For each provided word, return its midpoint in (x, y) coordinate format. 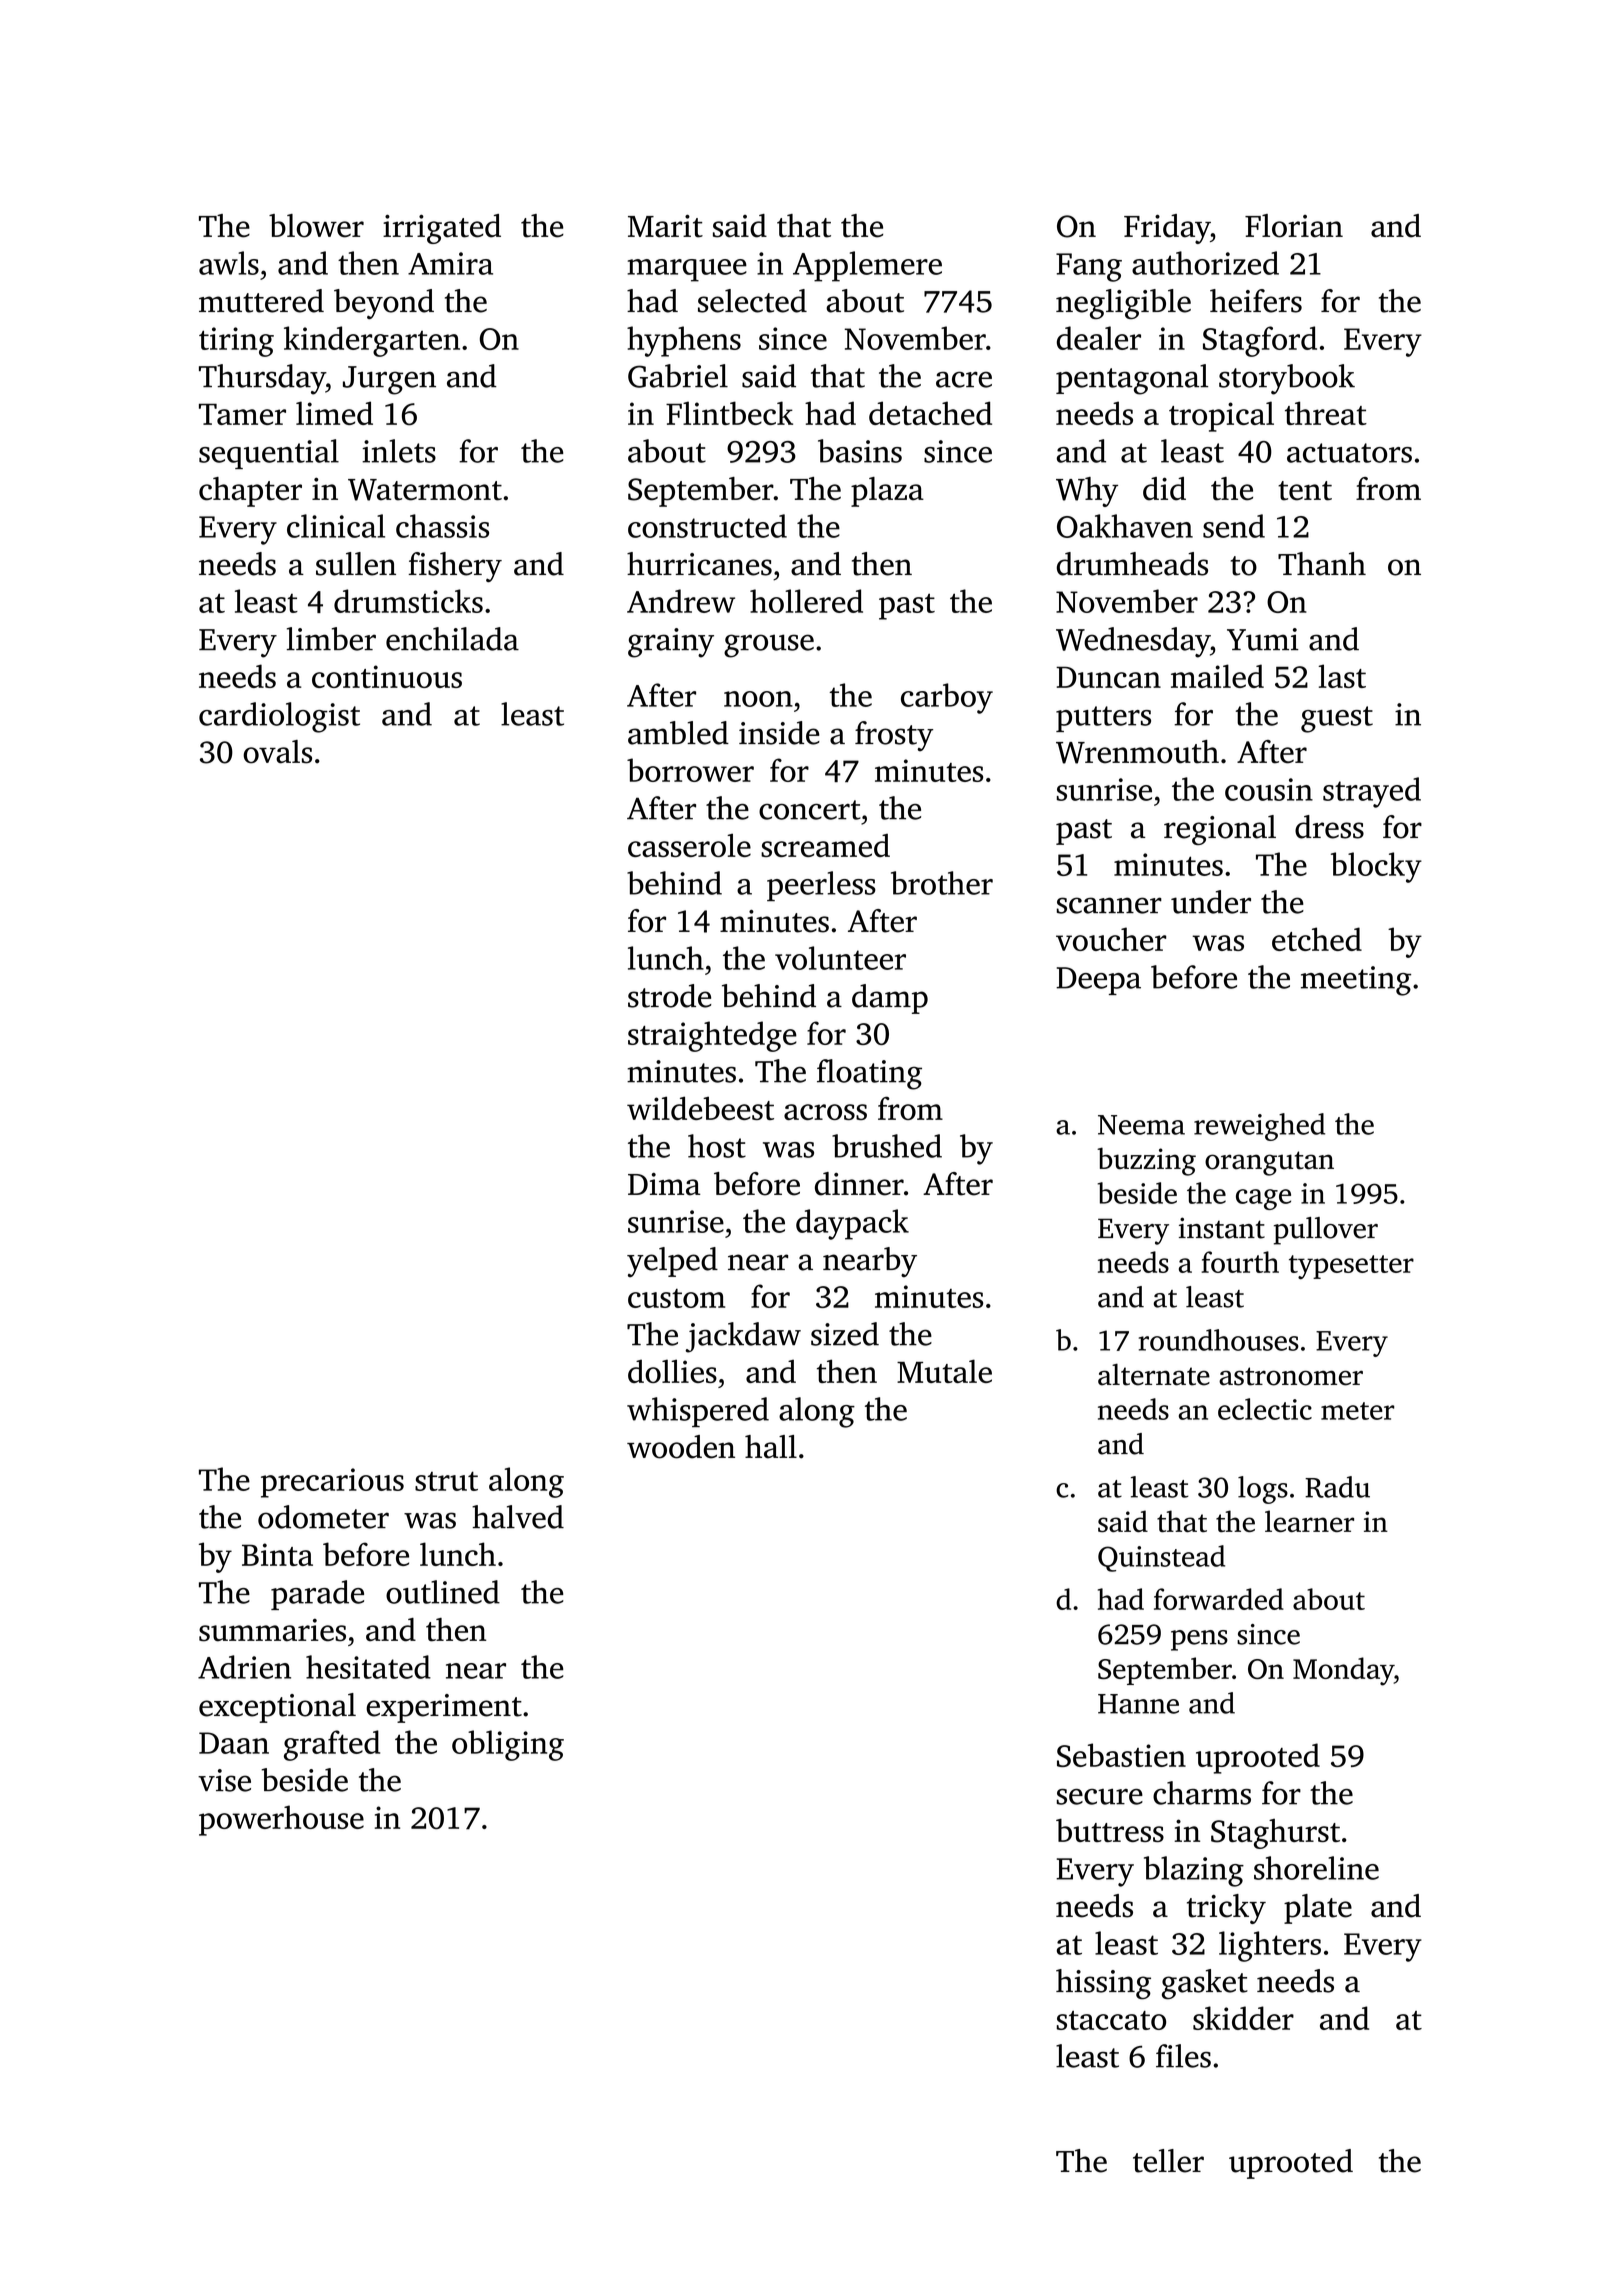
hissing (1103, 1984)
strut (446, 1481)
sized (845, 1334)
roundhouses (1219, 1340)
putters (1103, 719)
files (1183, 2056)
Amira (450, 263)
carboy (947, 698)
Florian (1294, 226)
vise (224, 1780)
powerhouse (281, 1820)
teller (1168, 2161)
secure (1100, 1797)
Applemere (867, 266)
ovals (277, 752)
